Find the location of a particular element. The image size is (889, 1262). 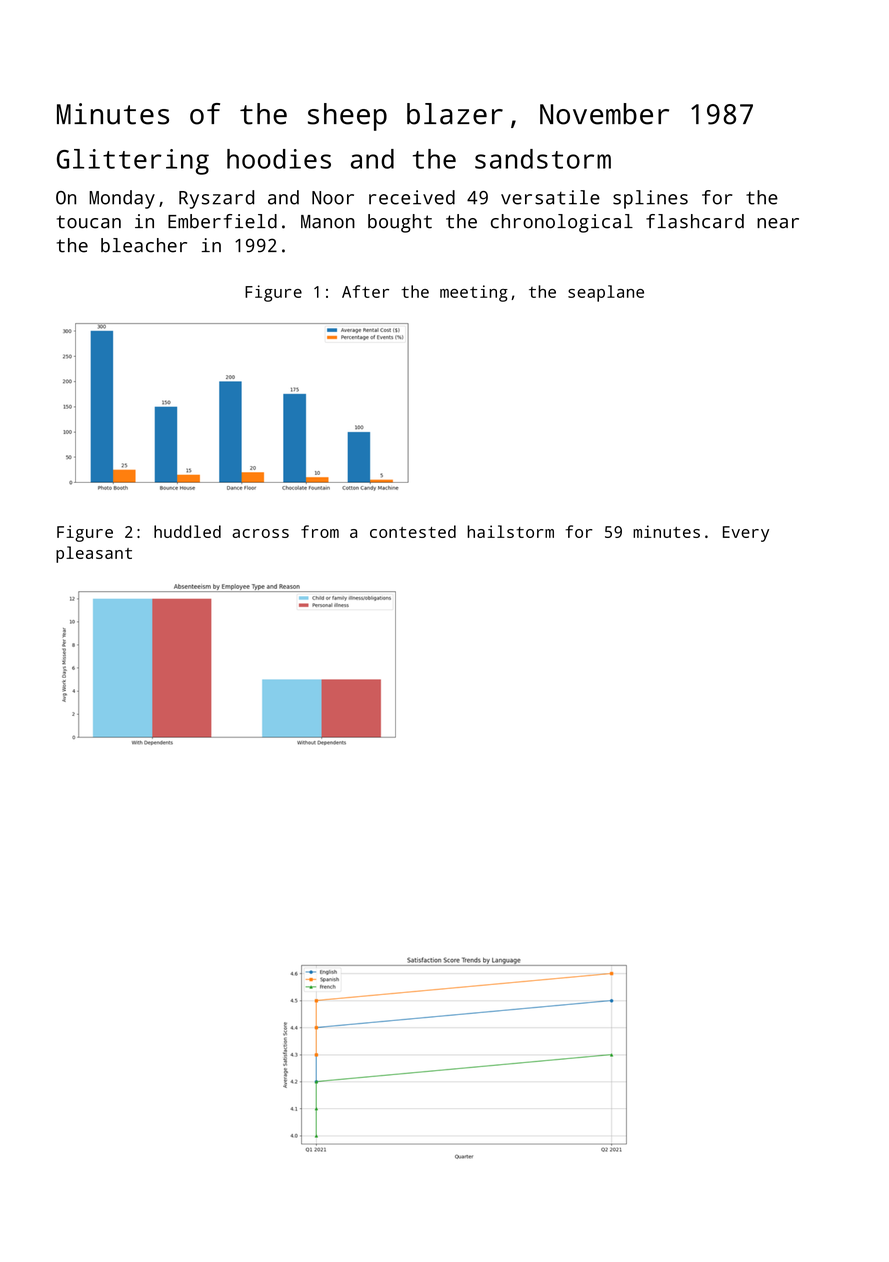

huddled is located at coordinates (187, 531).
